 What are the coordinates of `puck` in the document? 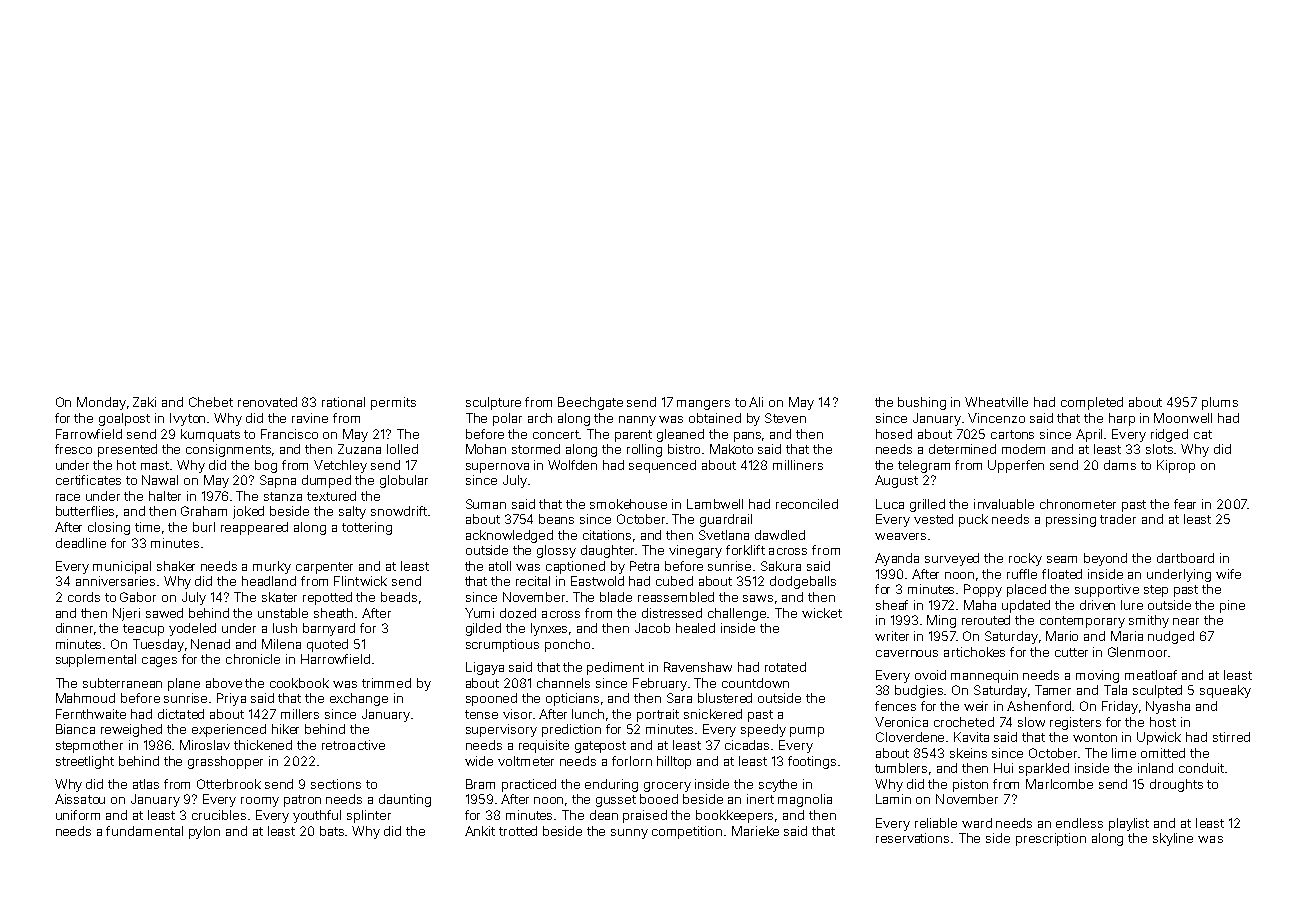 It's located at (973, 520).
